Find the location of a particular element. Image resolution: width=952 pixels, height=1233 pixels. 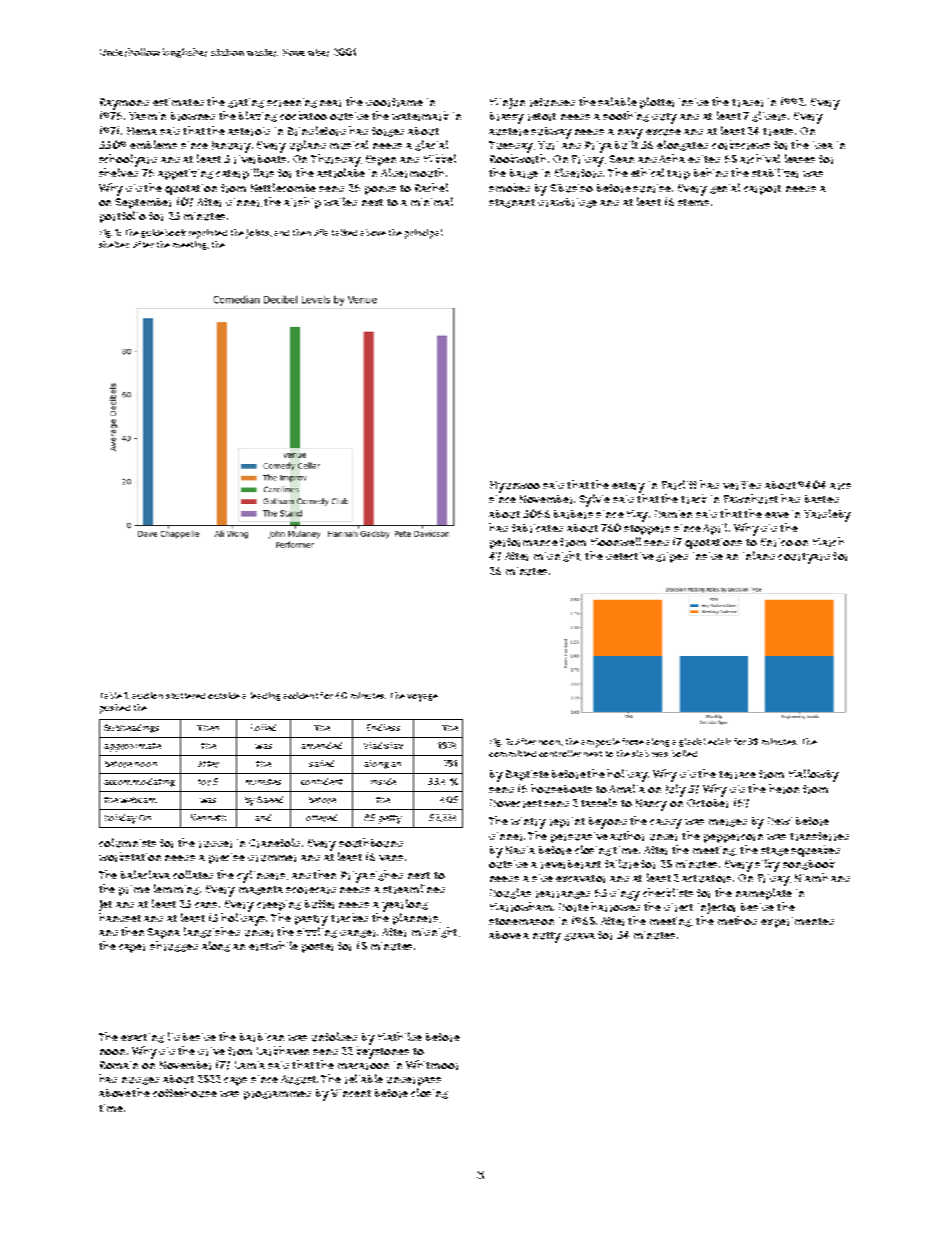

programmed is located at coordinates (277, 1095).
